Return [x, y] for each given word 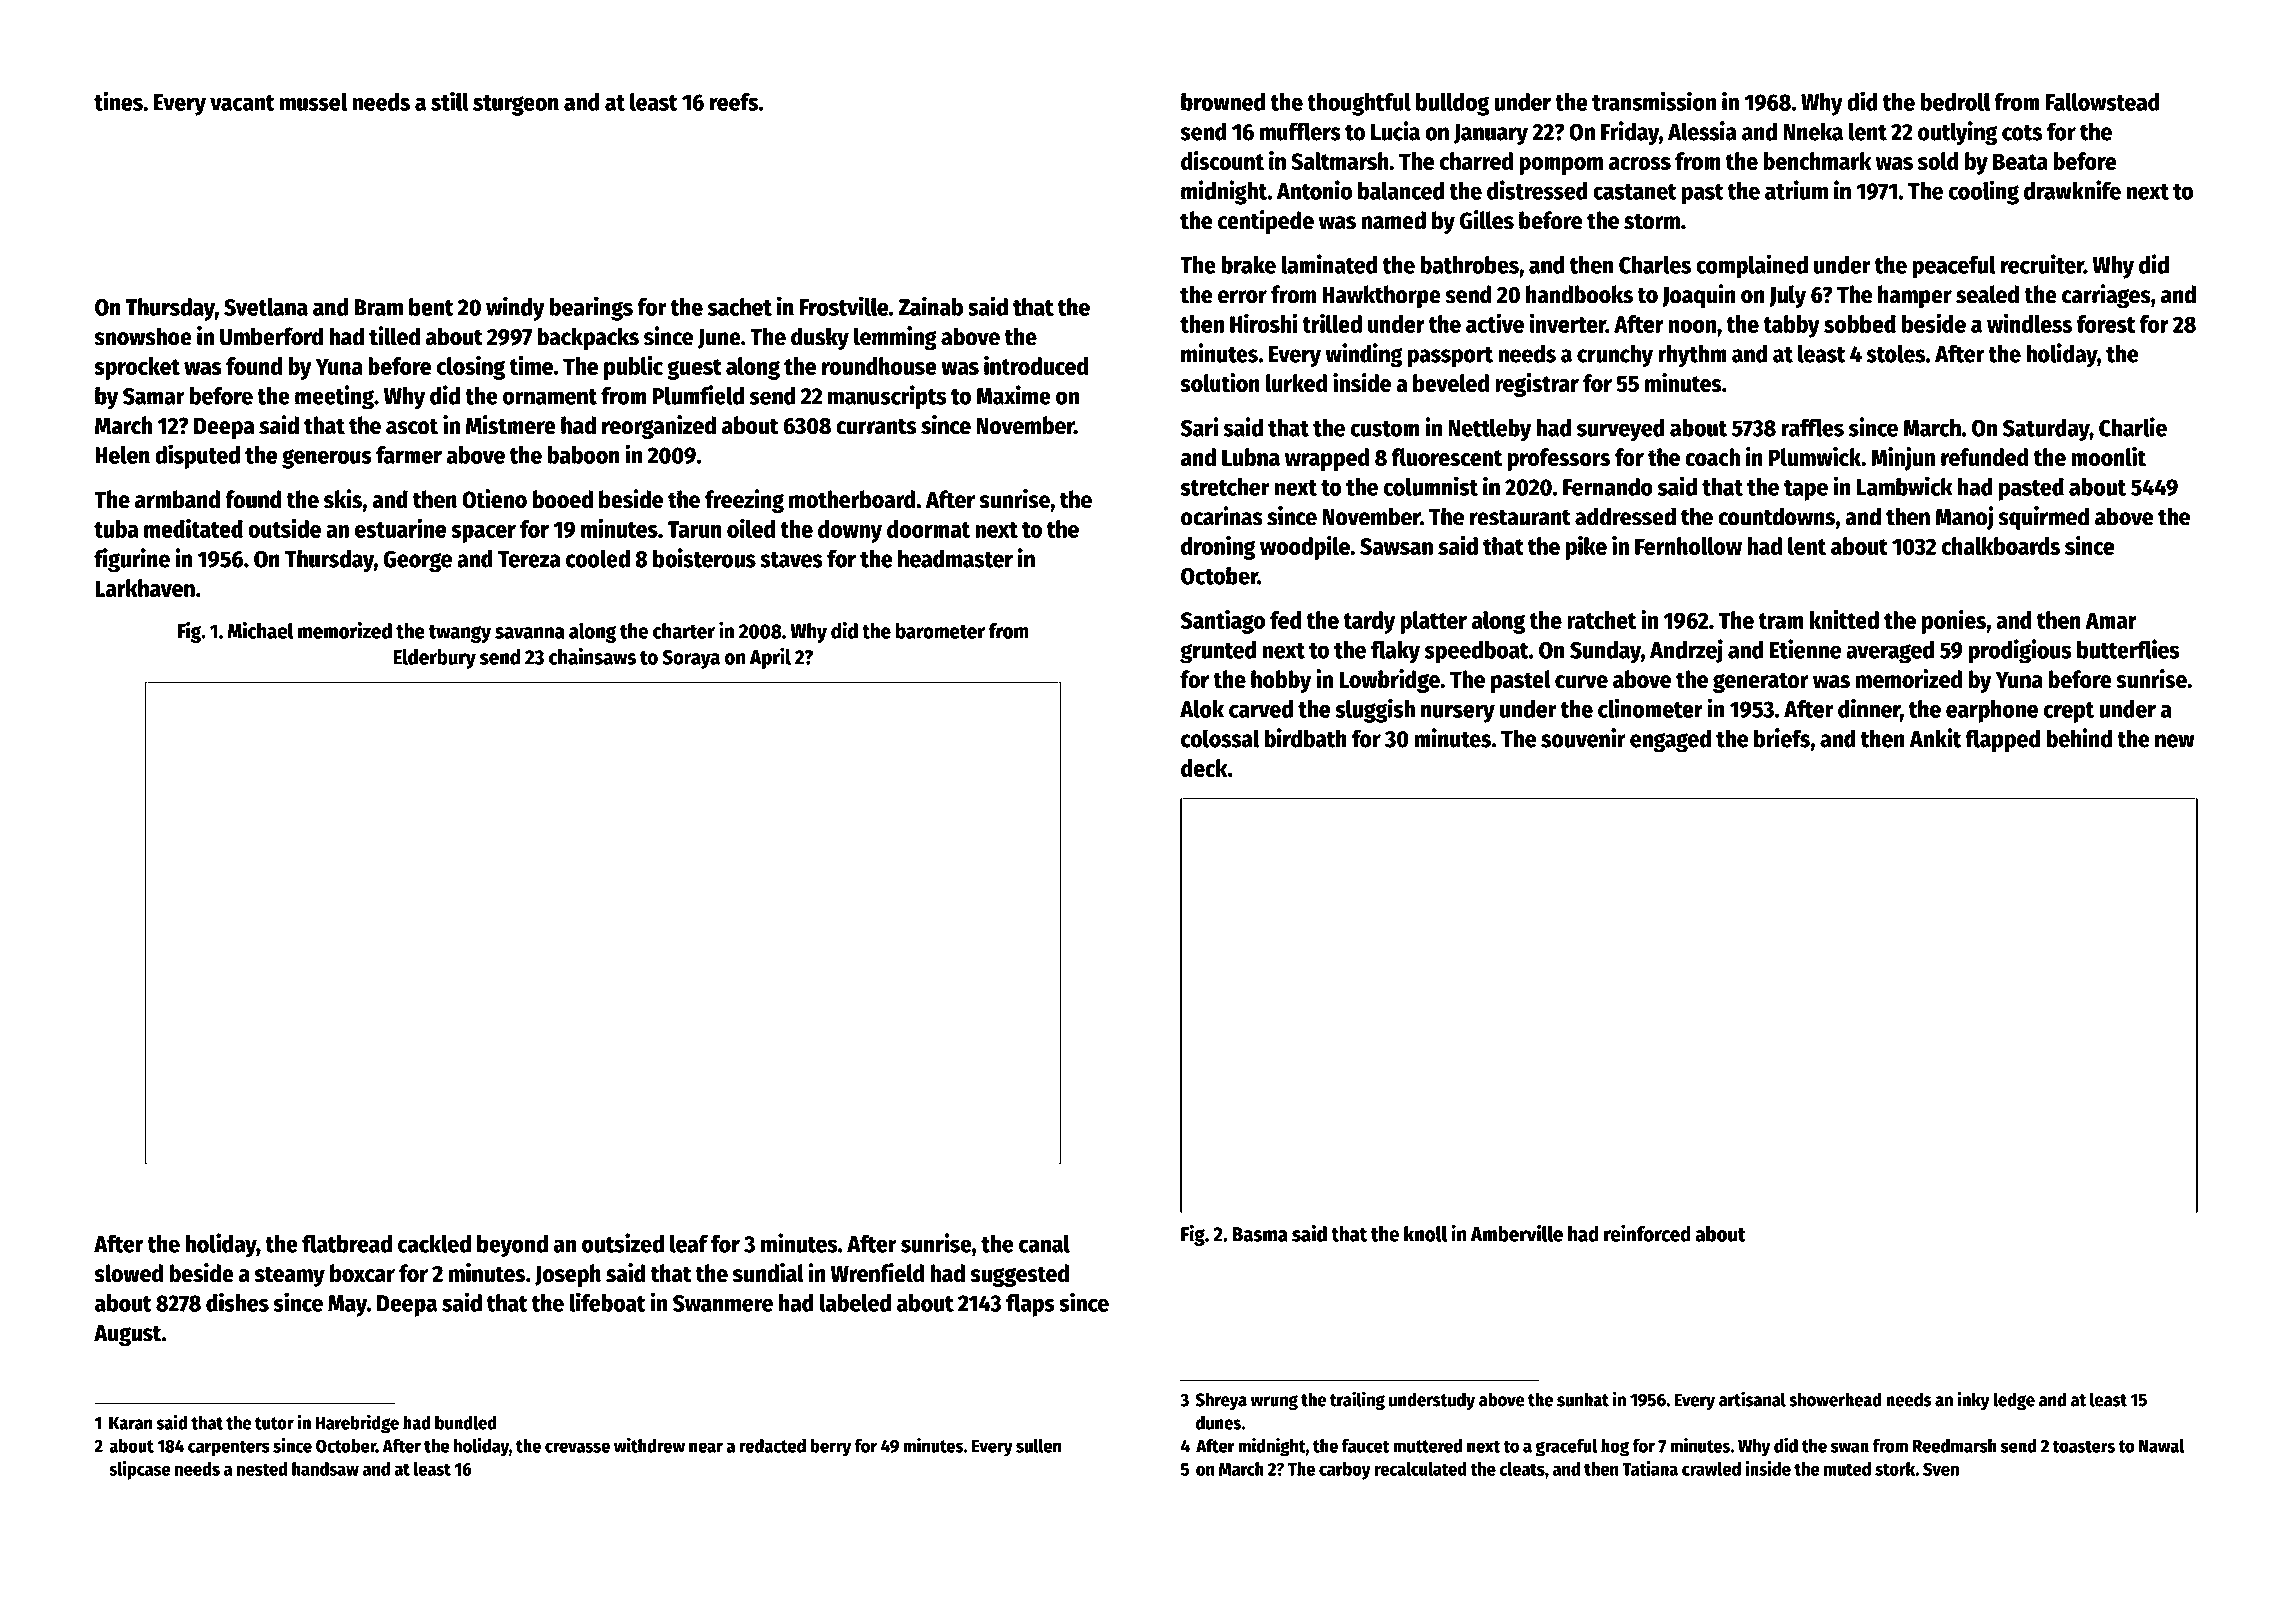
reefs [734, 102]
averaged [1890, 652]
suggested [1019, 1275]
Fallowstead [2103, 102]
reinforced [1647, 1233]
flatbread [347, 1243]
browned [1223, 102]
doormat [928, 529]
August [127, 1336]
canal [1044, 1243]
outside [284, 528]
